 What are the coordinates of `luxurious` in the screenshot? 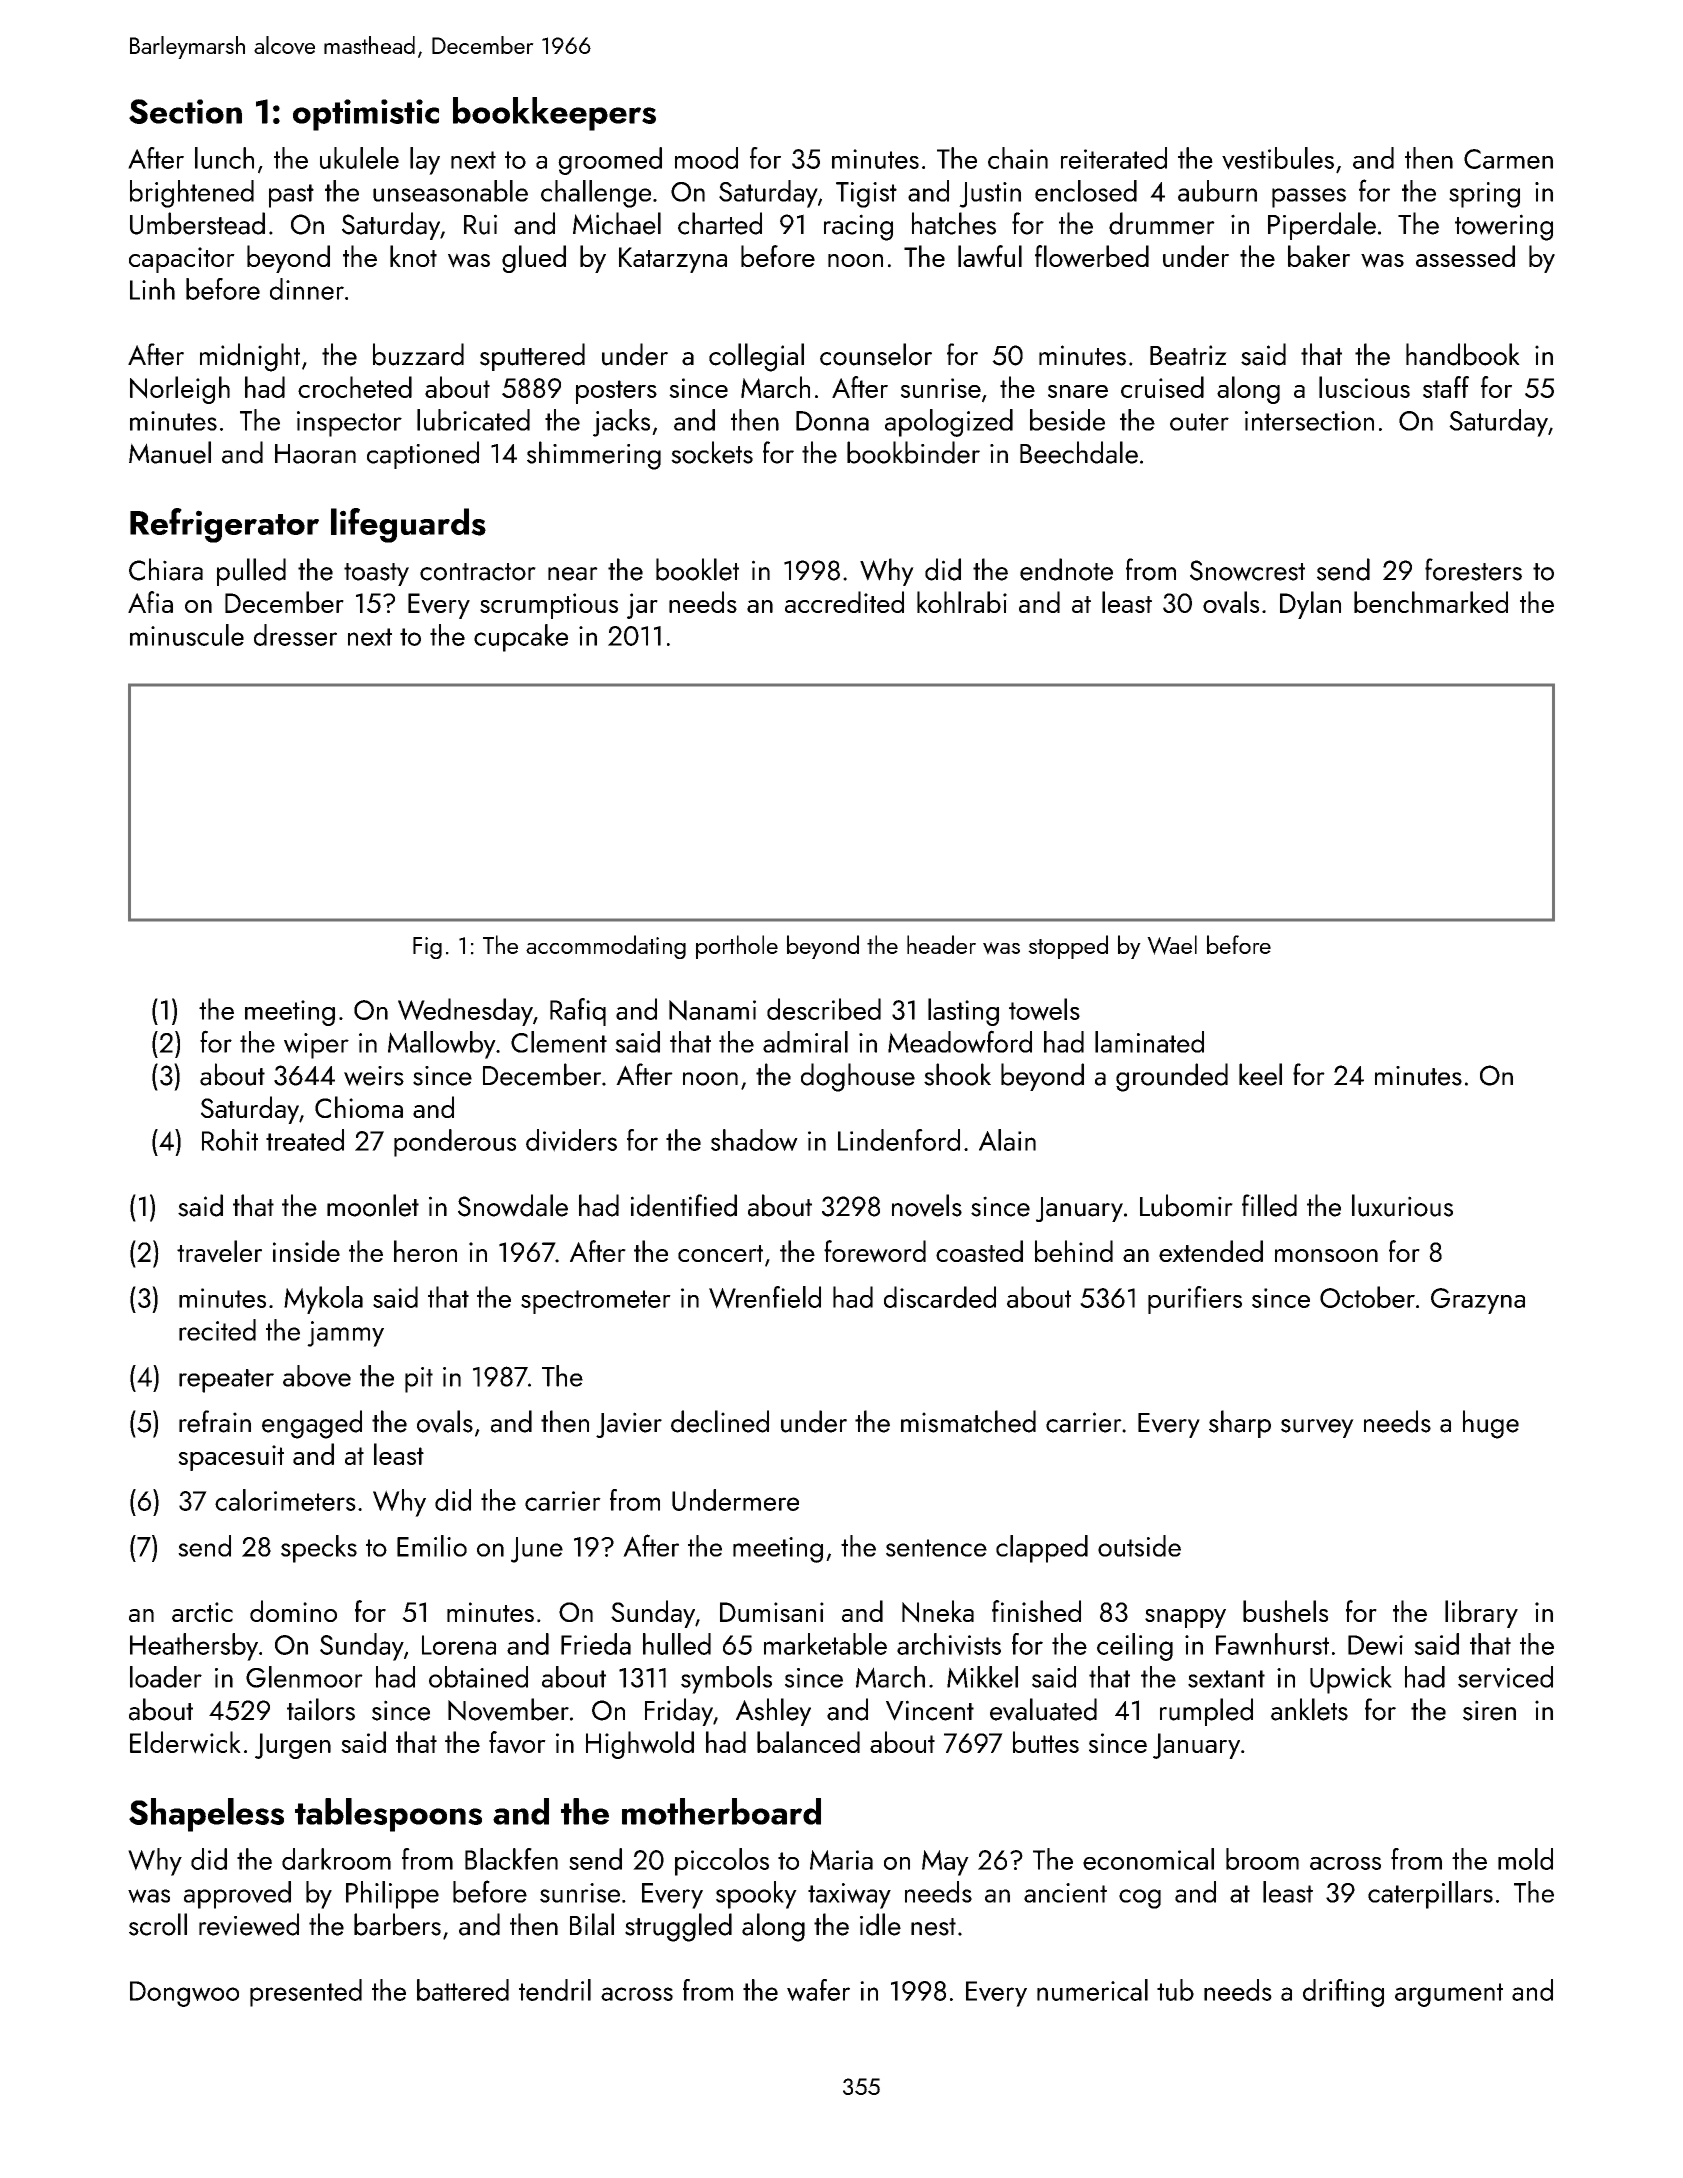 It's located at (1402, 1205).
